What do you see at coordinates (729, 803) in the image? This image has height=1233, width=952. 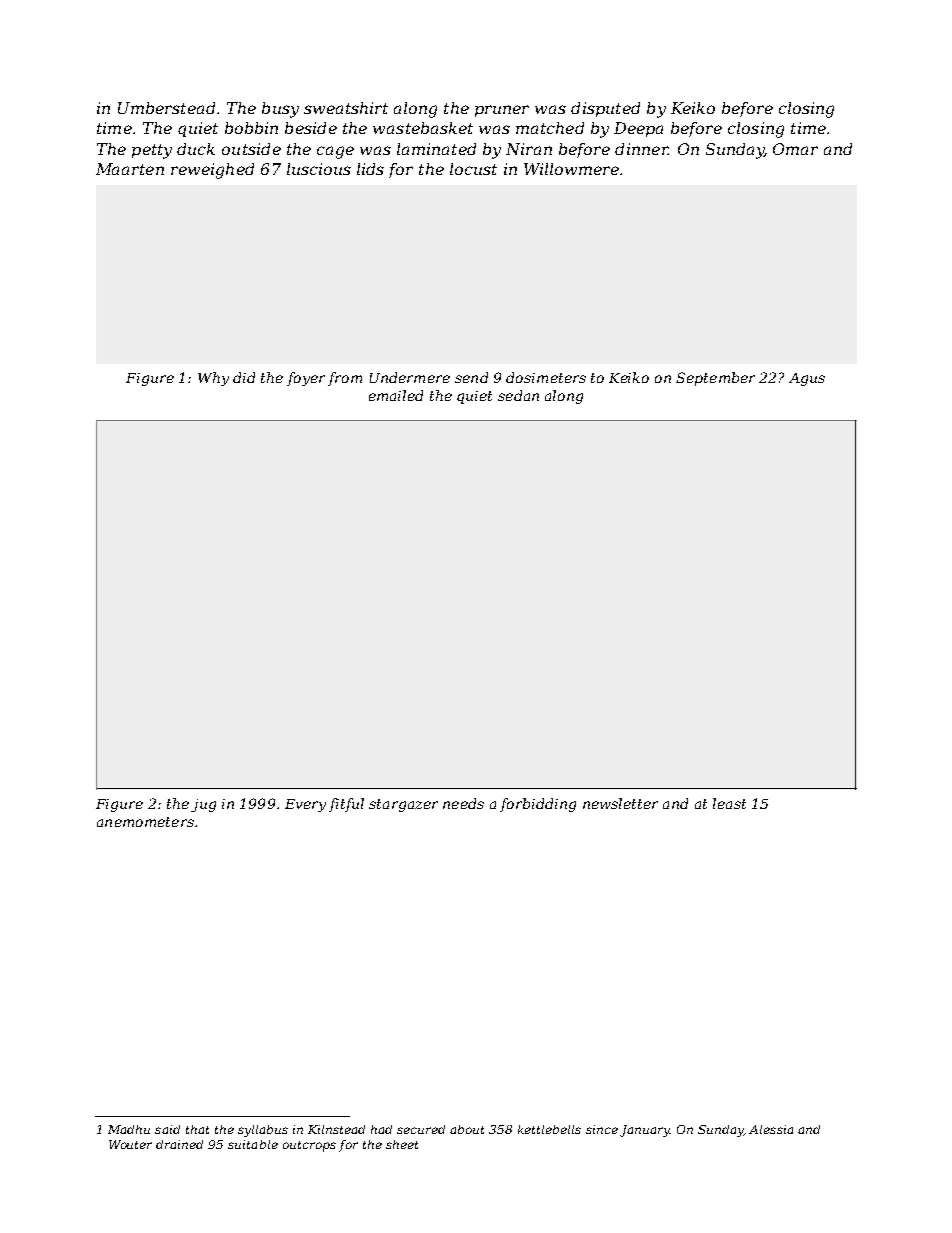 I see `least` at bounding box center [729, 803].
